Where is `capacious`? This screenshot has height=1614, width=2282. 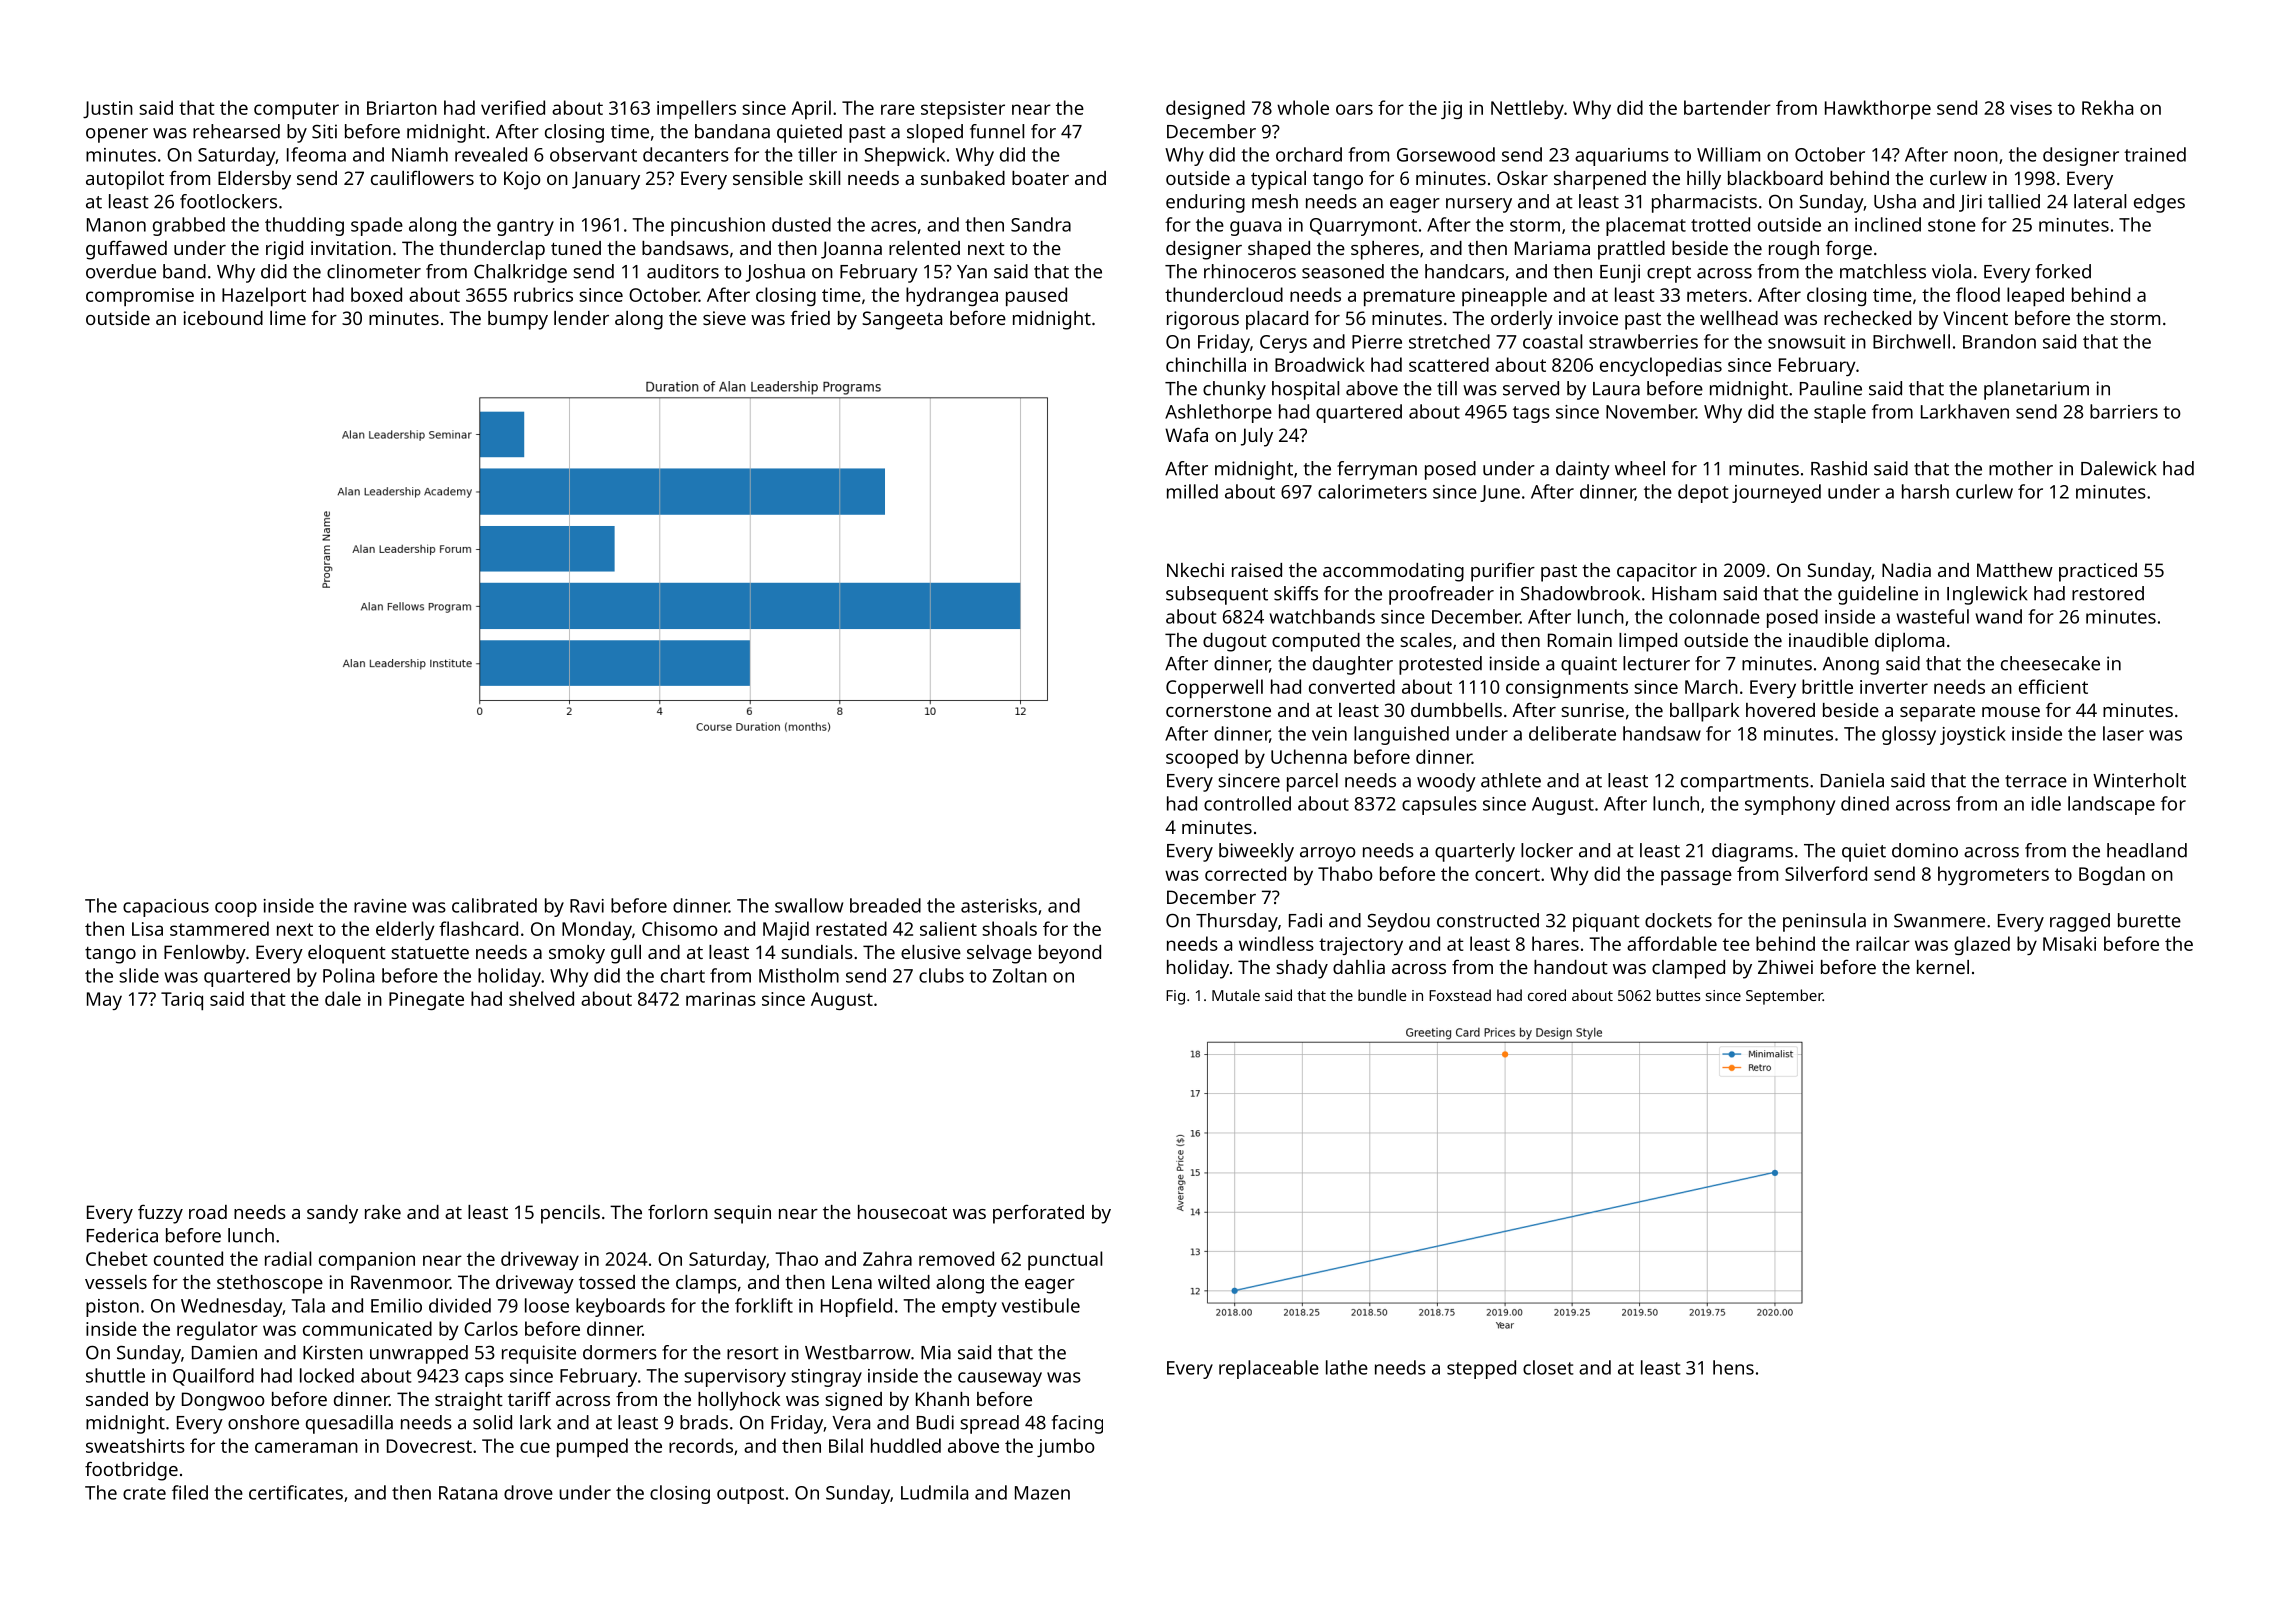 capacious is located at coordinates (166, 908).
